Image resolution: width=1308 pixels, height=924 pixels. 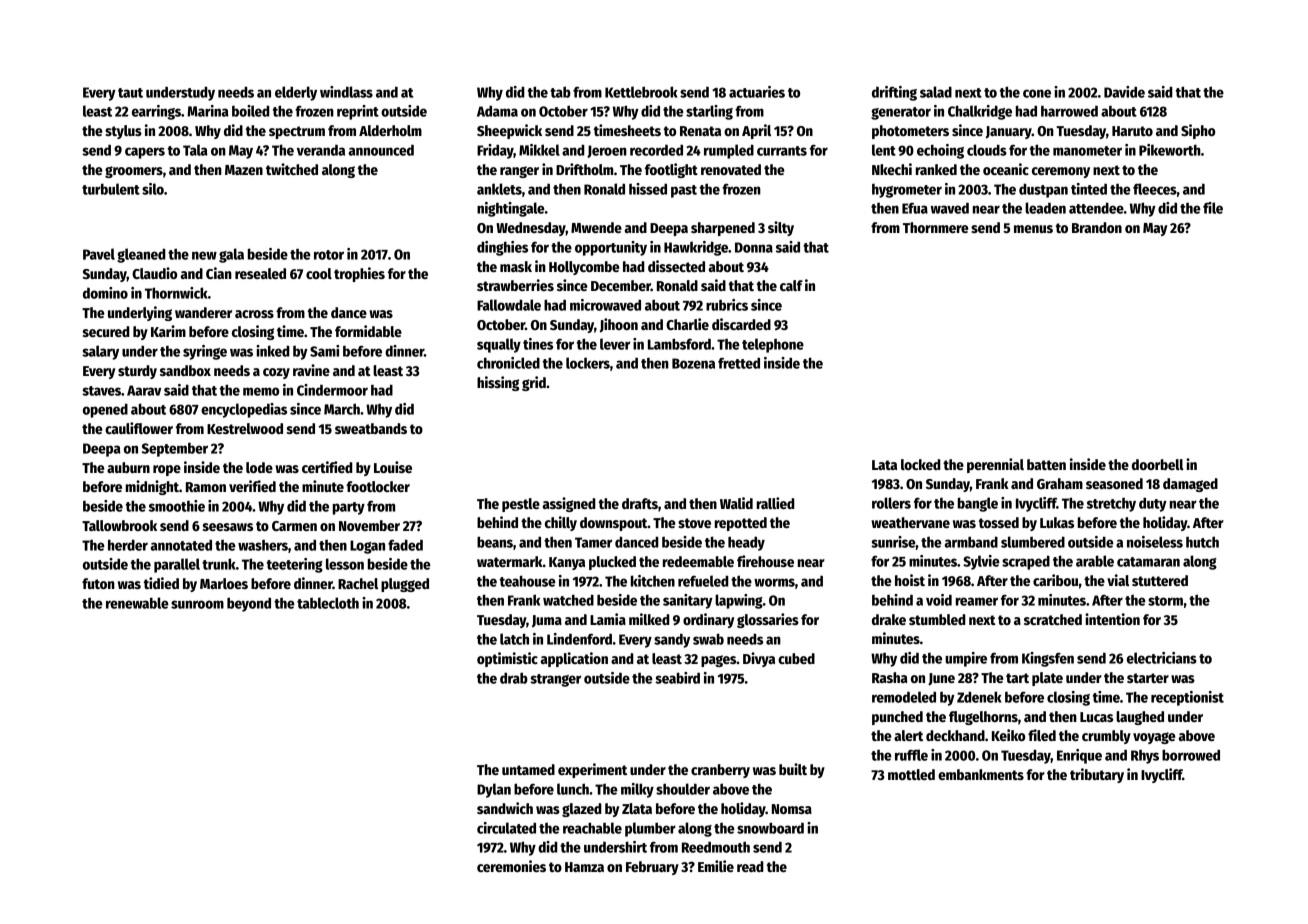 I want to click on sharpened, so click(x=723, y=229).
